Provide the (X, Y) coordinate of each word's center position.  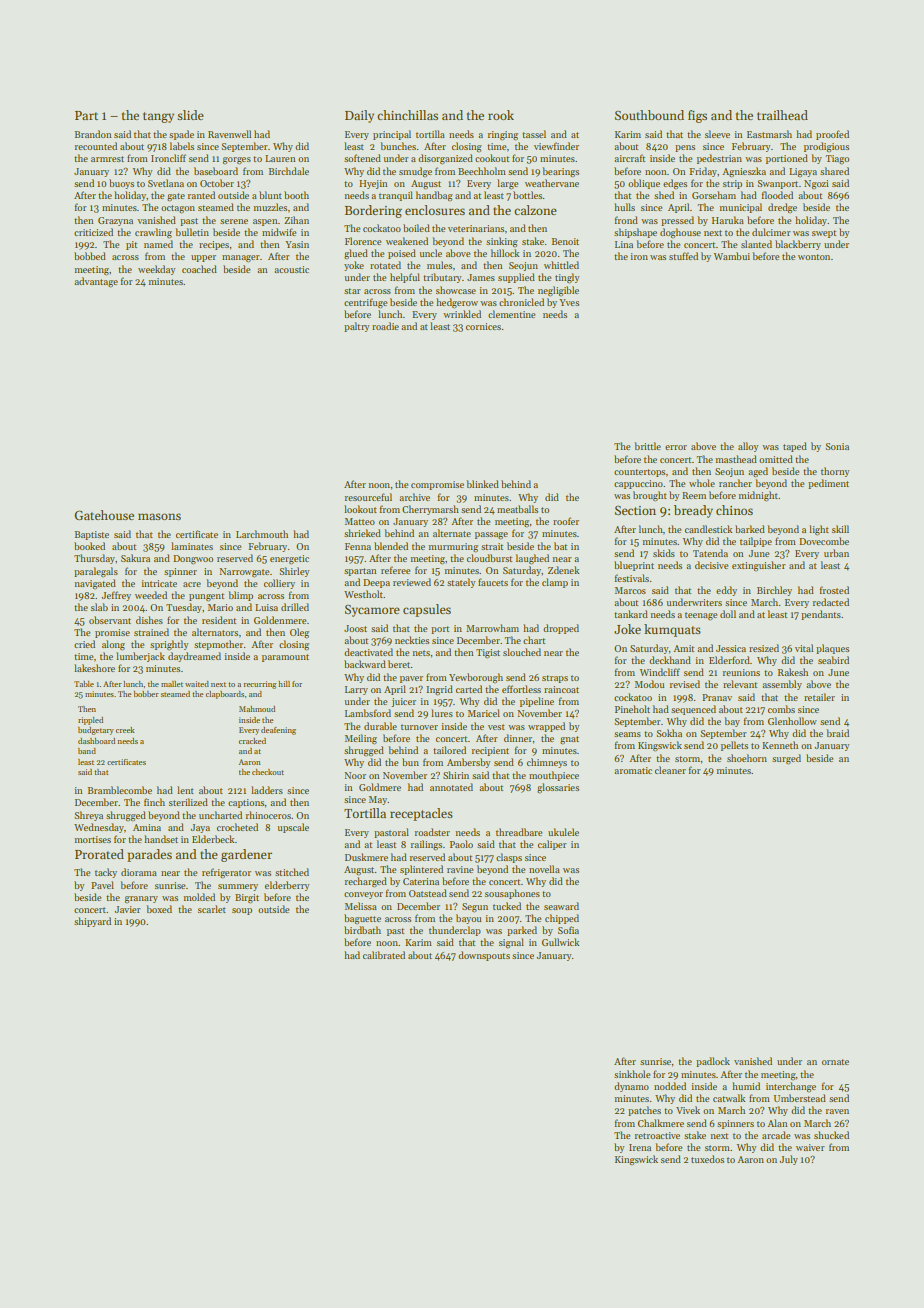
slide (190, 115)
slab (99, 607)
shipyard (92, 922)
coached (199, 269)
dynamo (631, 1087)
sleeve (717, 134)
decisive (711, 565)
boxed (159, 909)
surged (786, 759)
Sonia (837, 446)
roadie (385, 326)
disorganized (445, 159)
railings (426, 845)
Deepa (376, 583)
